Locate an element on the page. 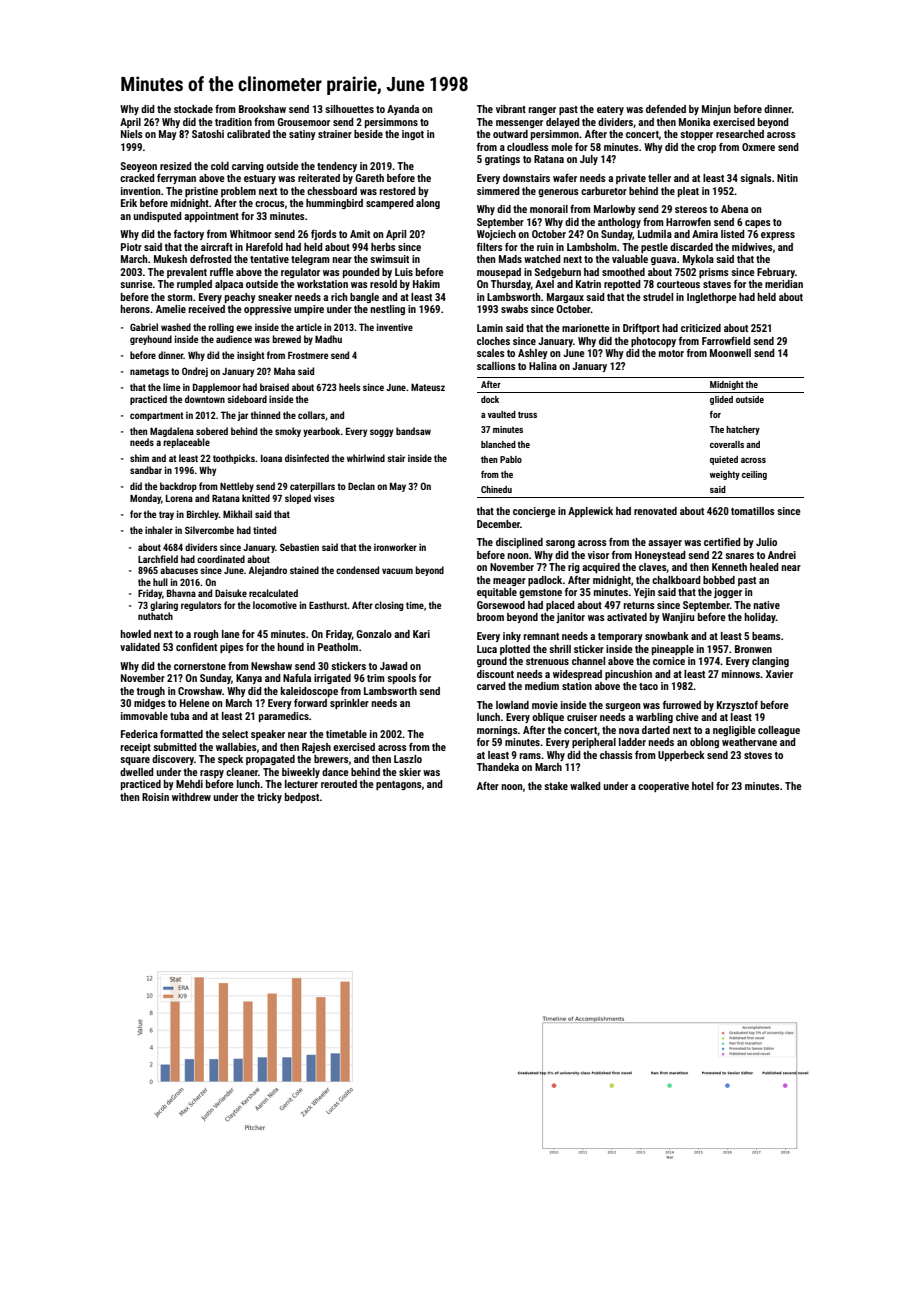  tricky is located at coordinates (269, 798).
